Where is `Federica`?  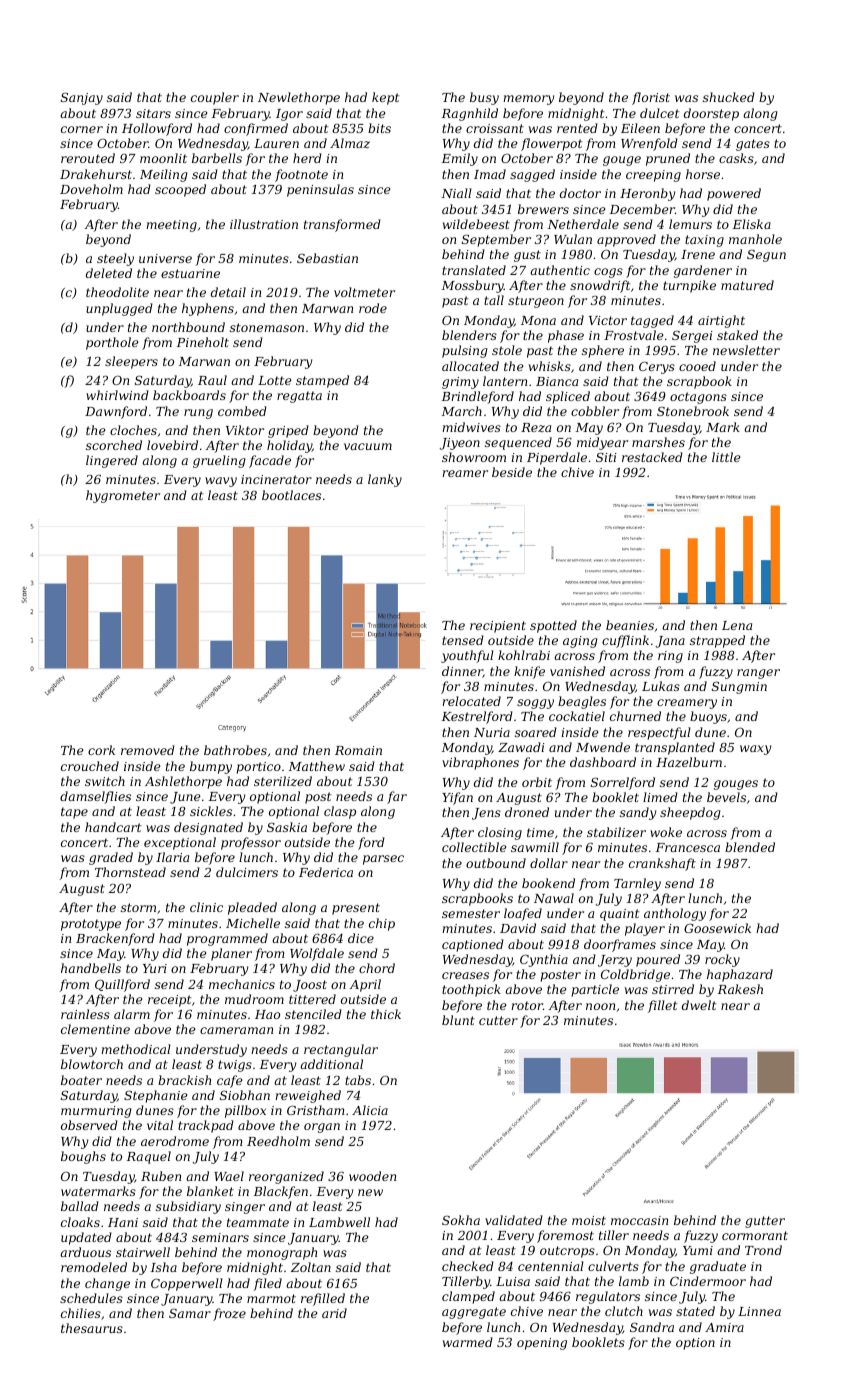 Federica is located at coordinates (326, 872).
